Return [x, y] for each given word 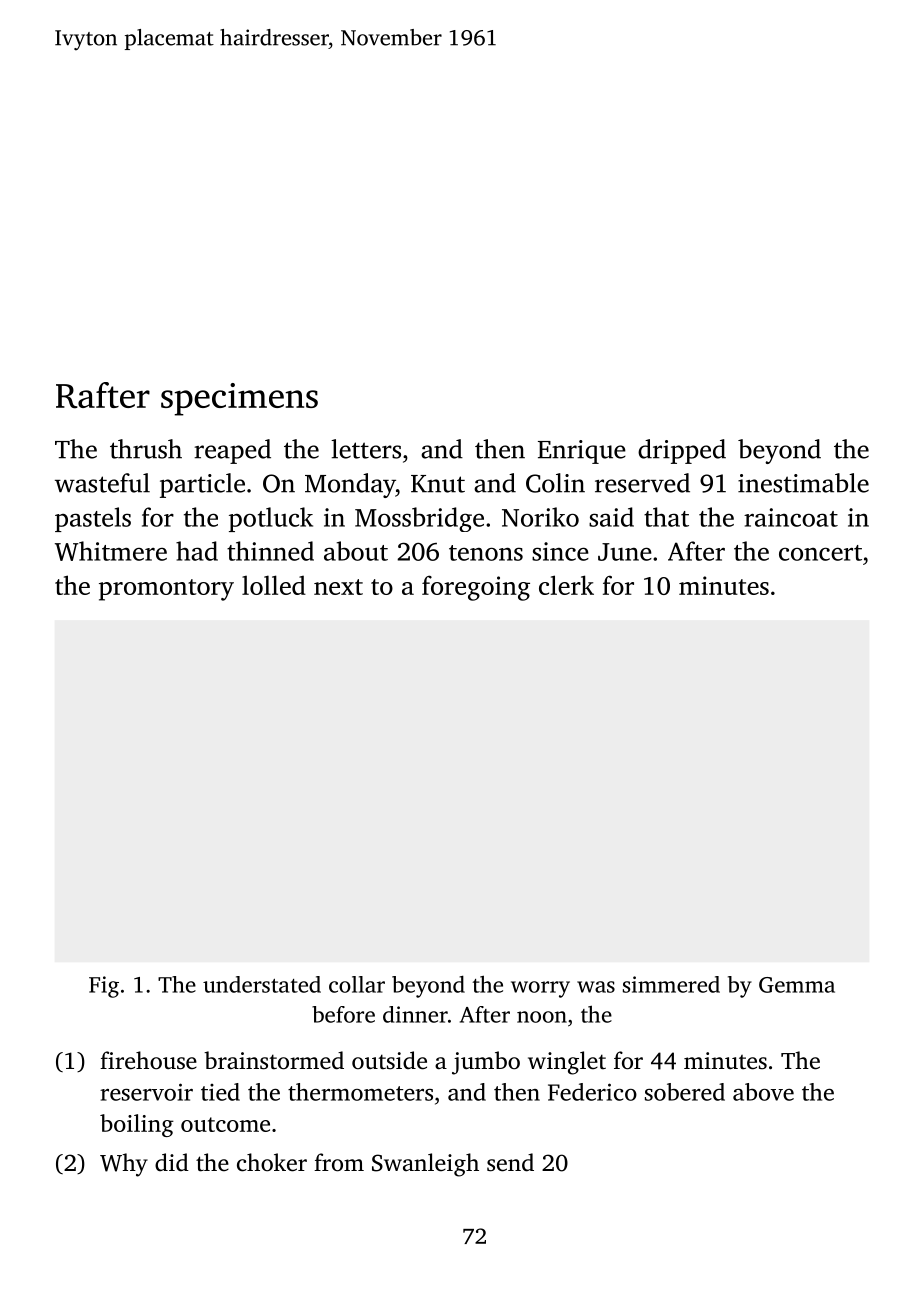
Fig [104, 987]
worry [540, 989]
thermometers [360, 1092]
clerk [566, 585]
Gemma [797, 985]
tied [220, 1092]
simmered [671, 984]
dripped [682, 451]
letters [366, 449]
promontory [166, 590]
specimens [239, 399]
